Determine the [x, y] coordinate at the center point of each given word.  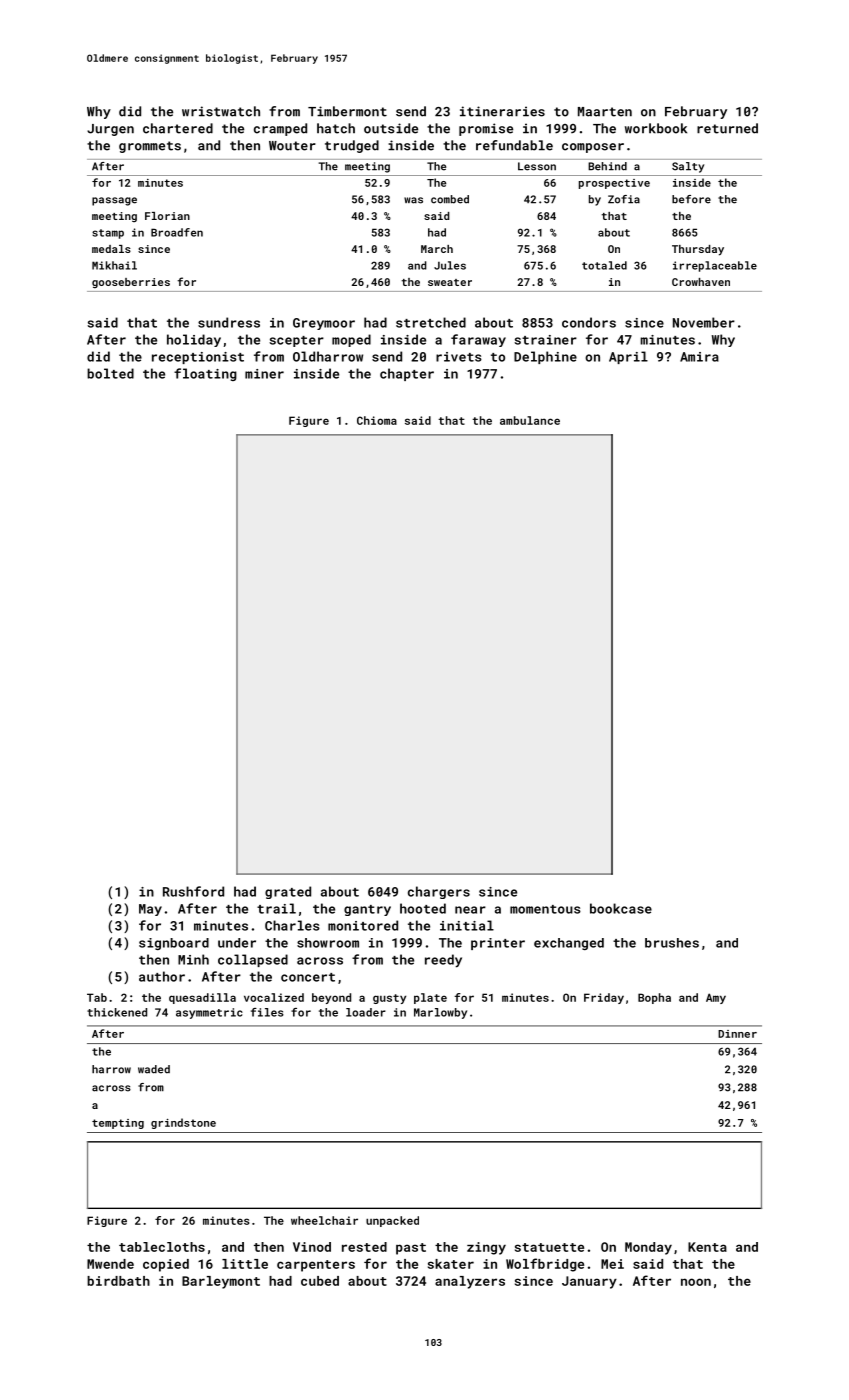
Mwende [110, 1264]
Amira [699, 357]
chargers [439, 892]
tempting [118, 1124]
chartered [178, 128]
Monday [648, 1248]
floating [205, 374]
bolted [110, 373]
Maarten [605, 112]
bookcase [621, 908]
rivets [459, 357]
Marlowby [440, 1013]
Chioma [377, 420]
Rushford [193, 891]
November [704, 322]
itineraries [502, 111]
